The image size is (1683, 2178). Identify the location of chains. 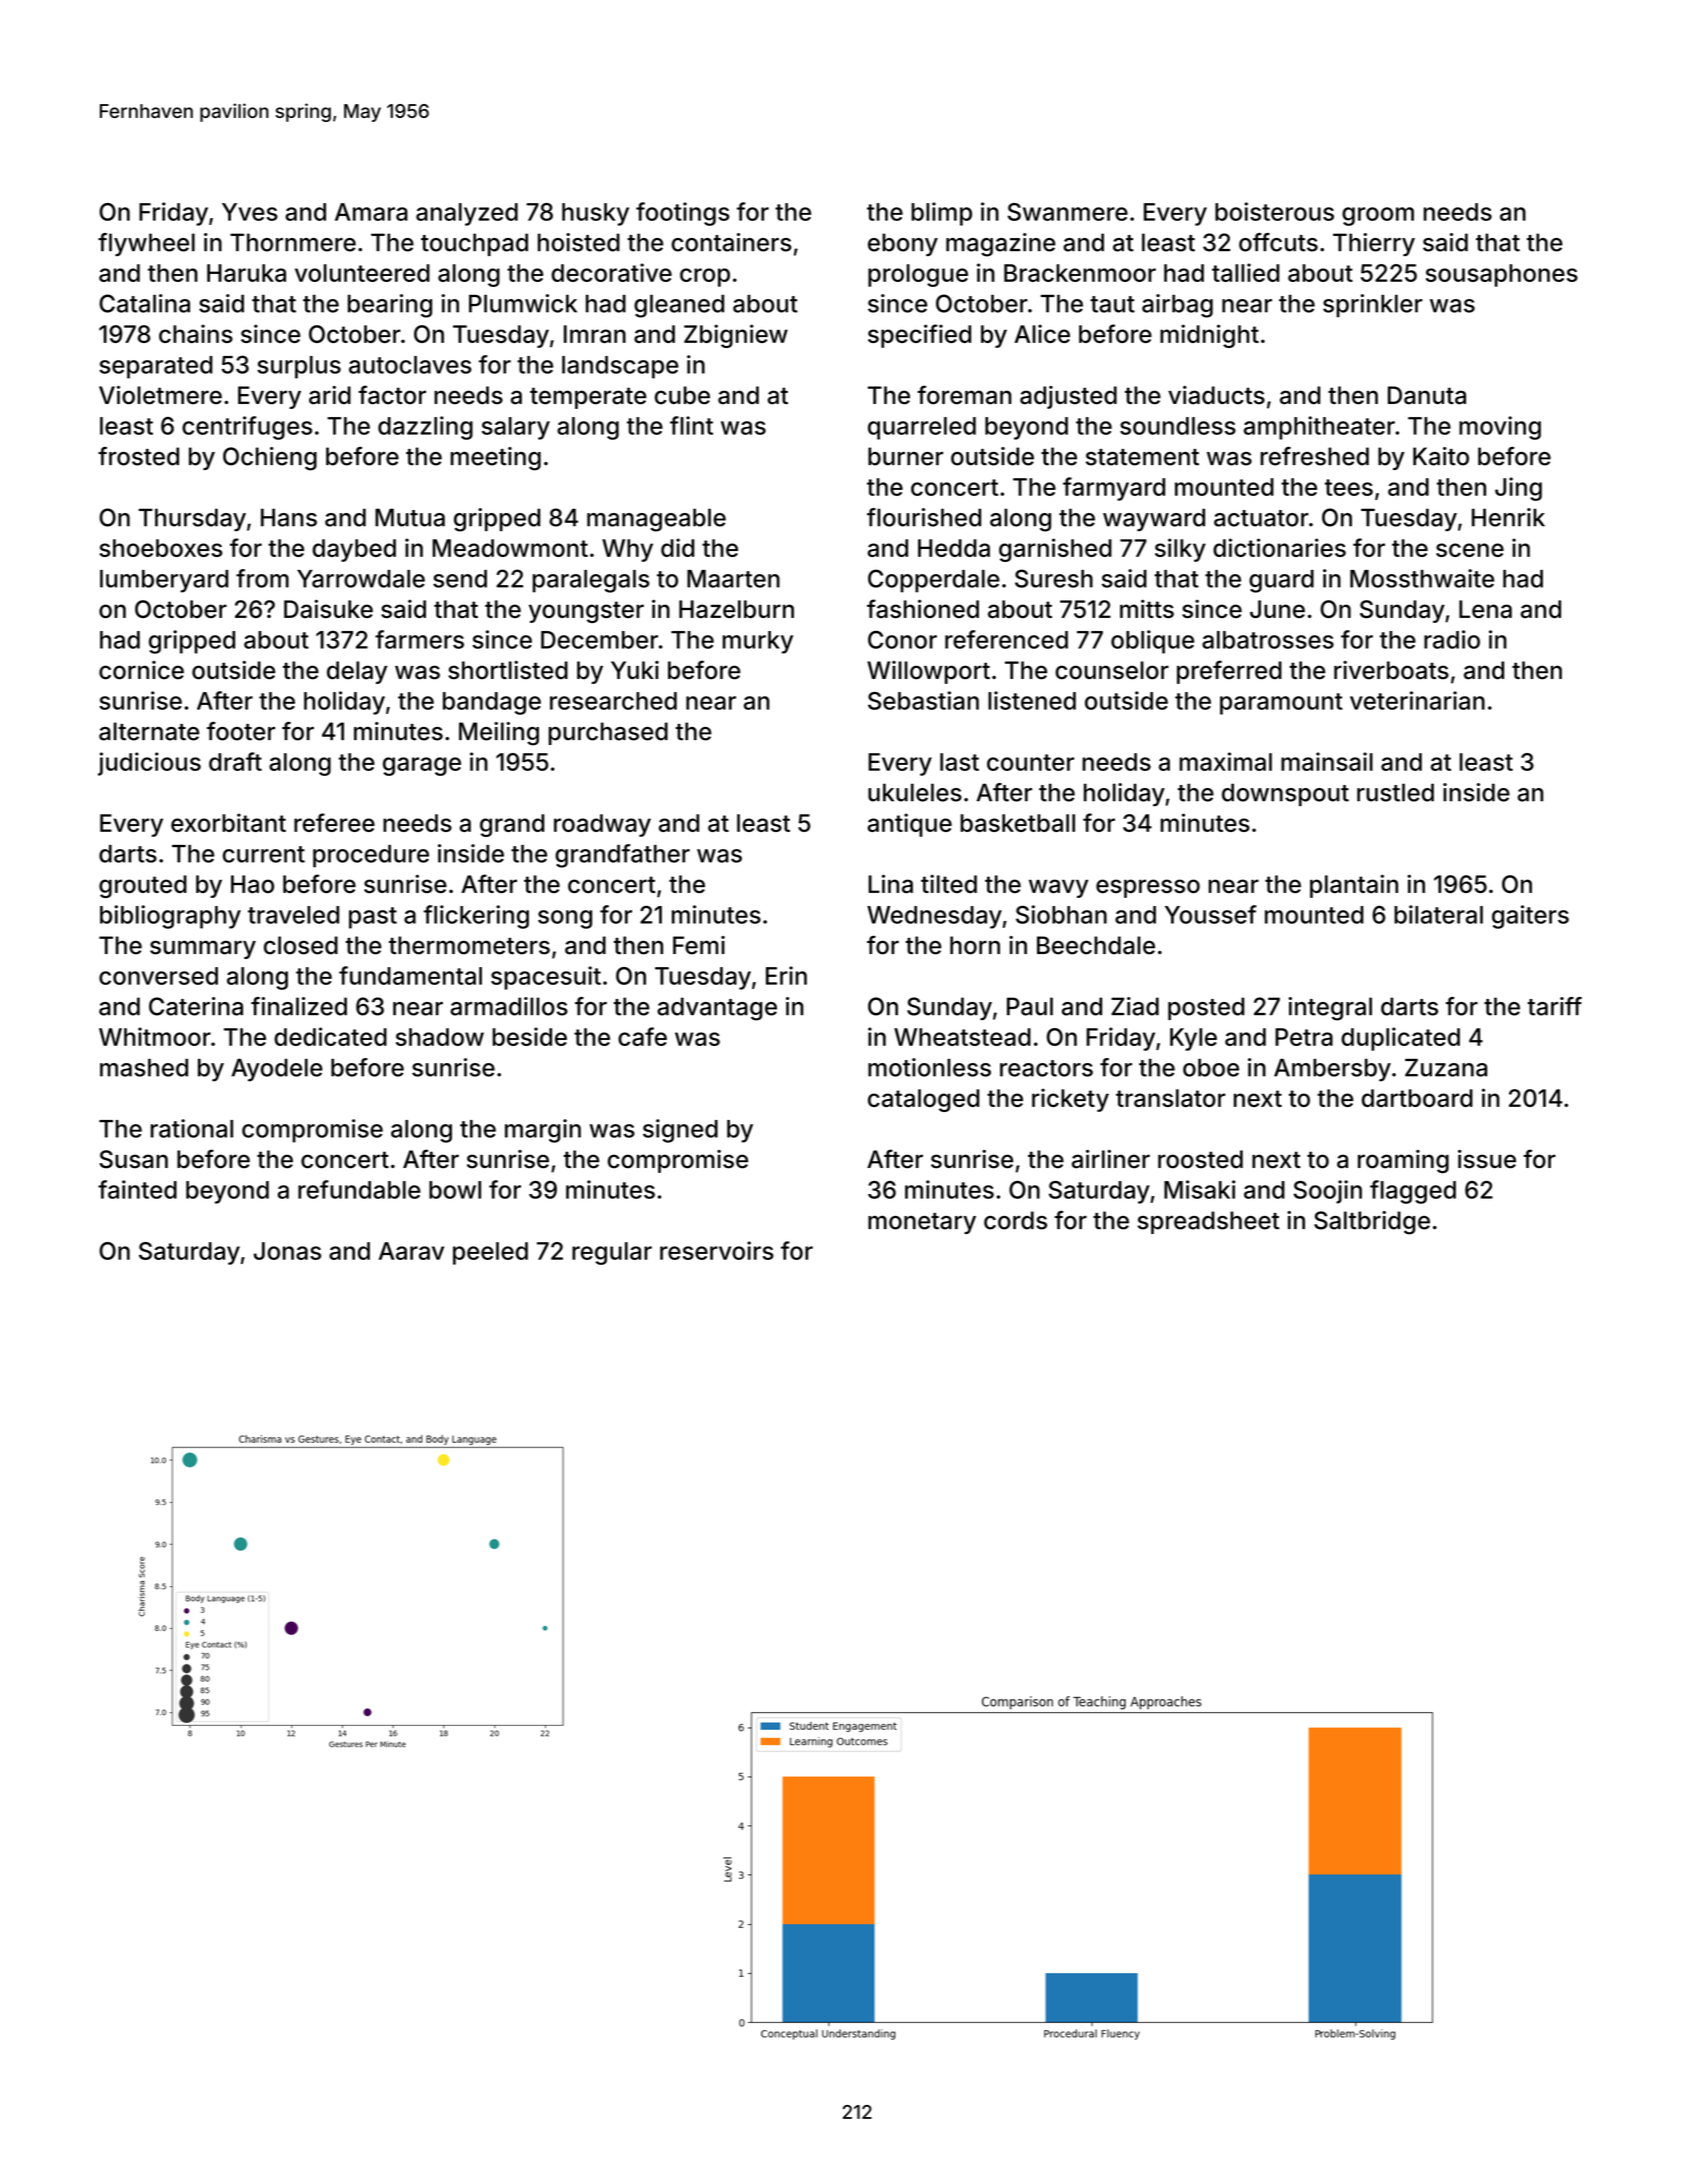
(196, 333).
